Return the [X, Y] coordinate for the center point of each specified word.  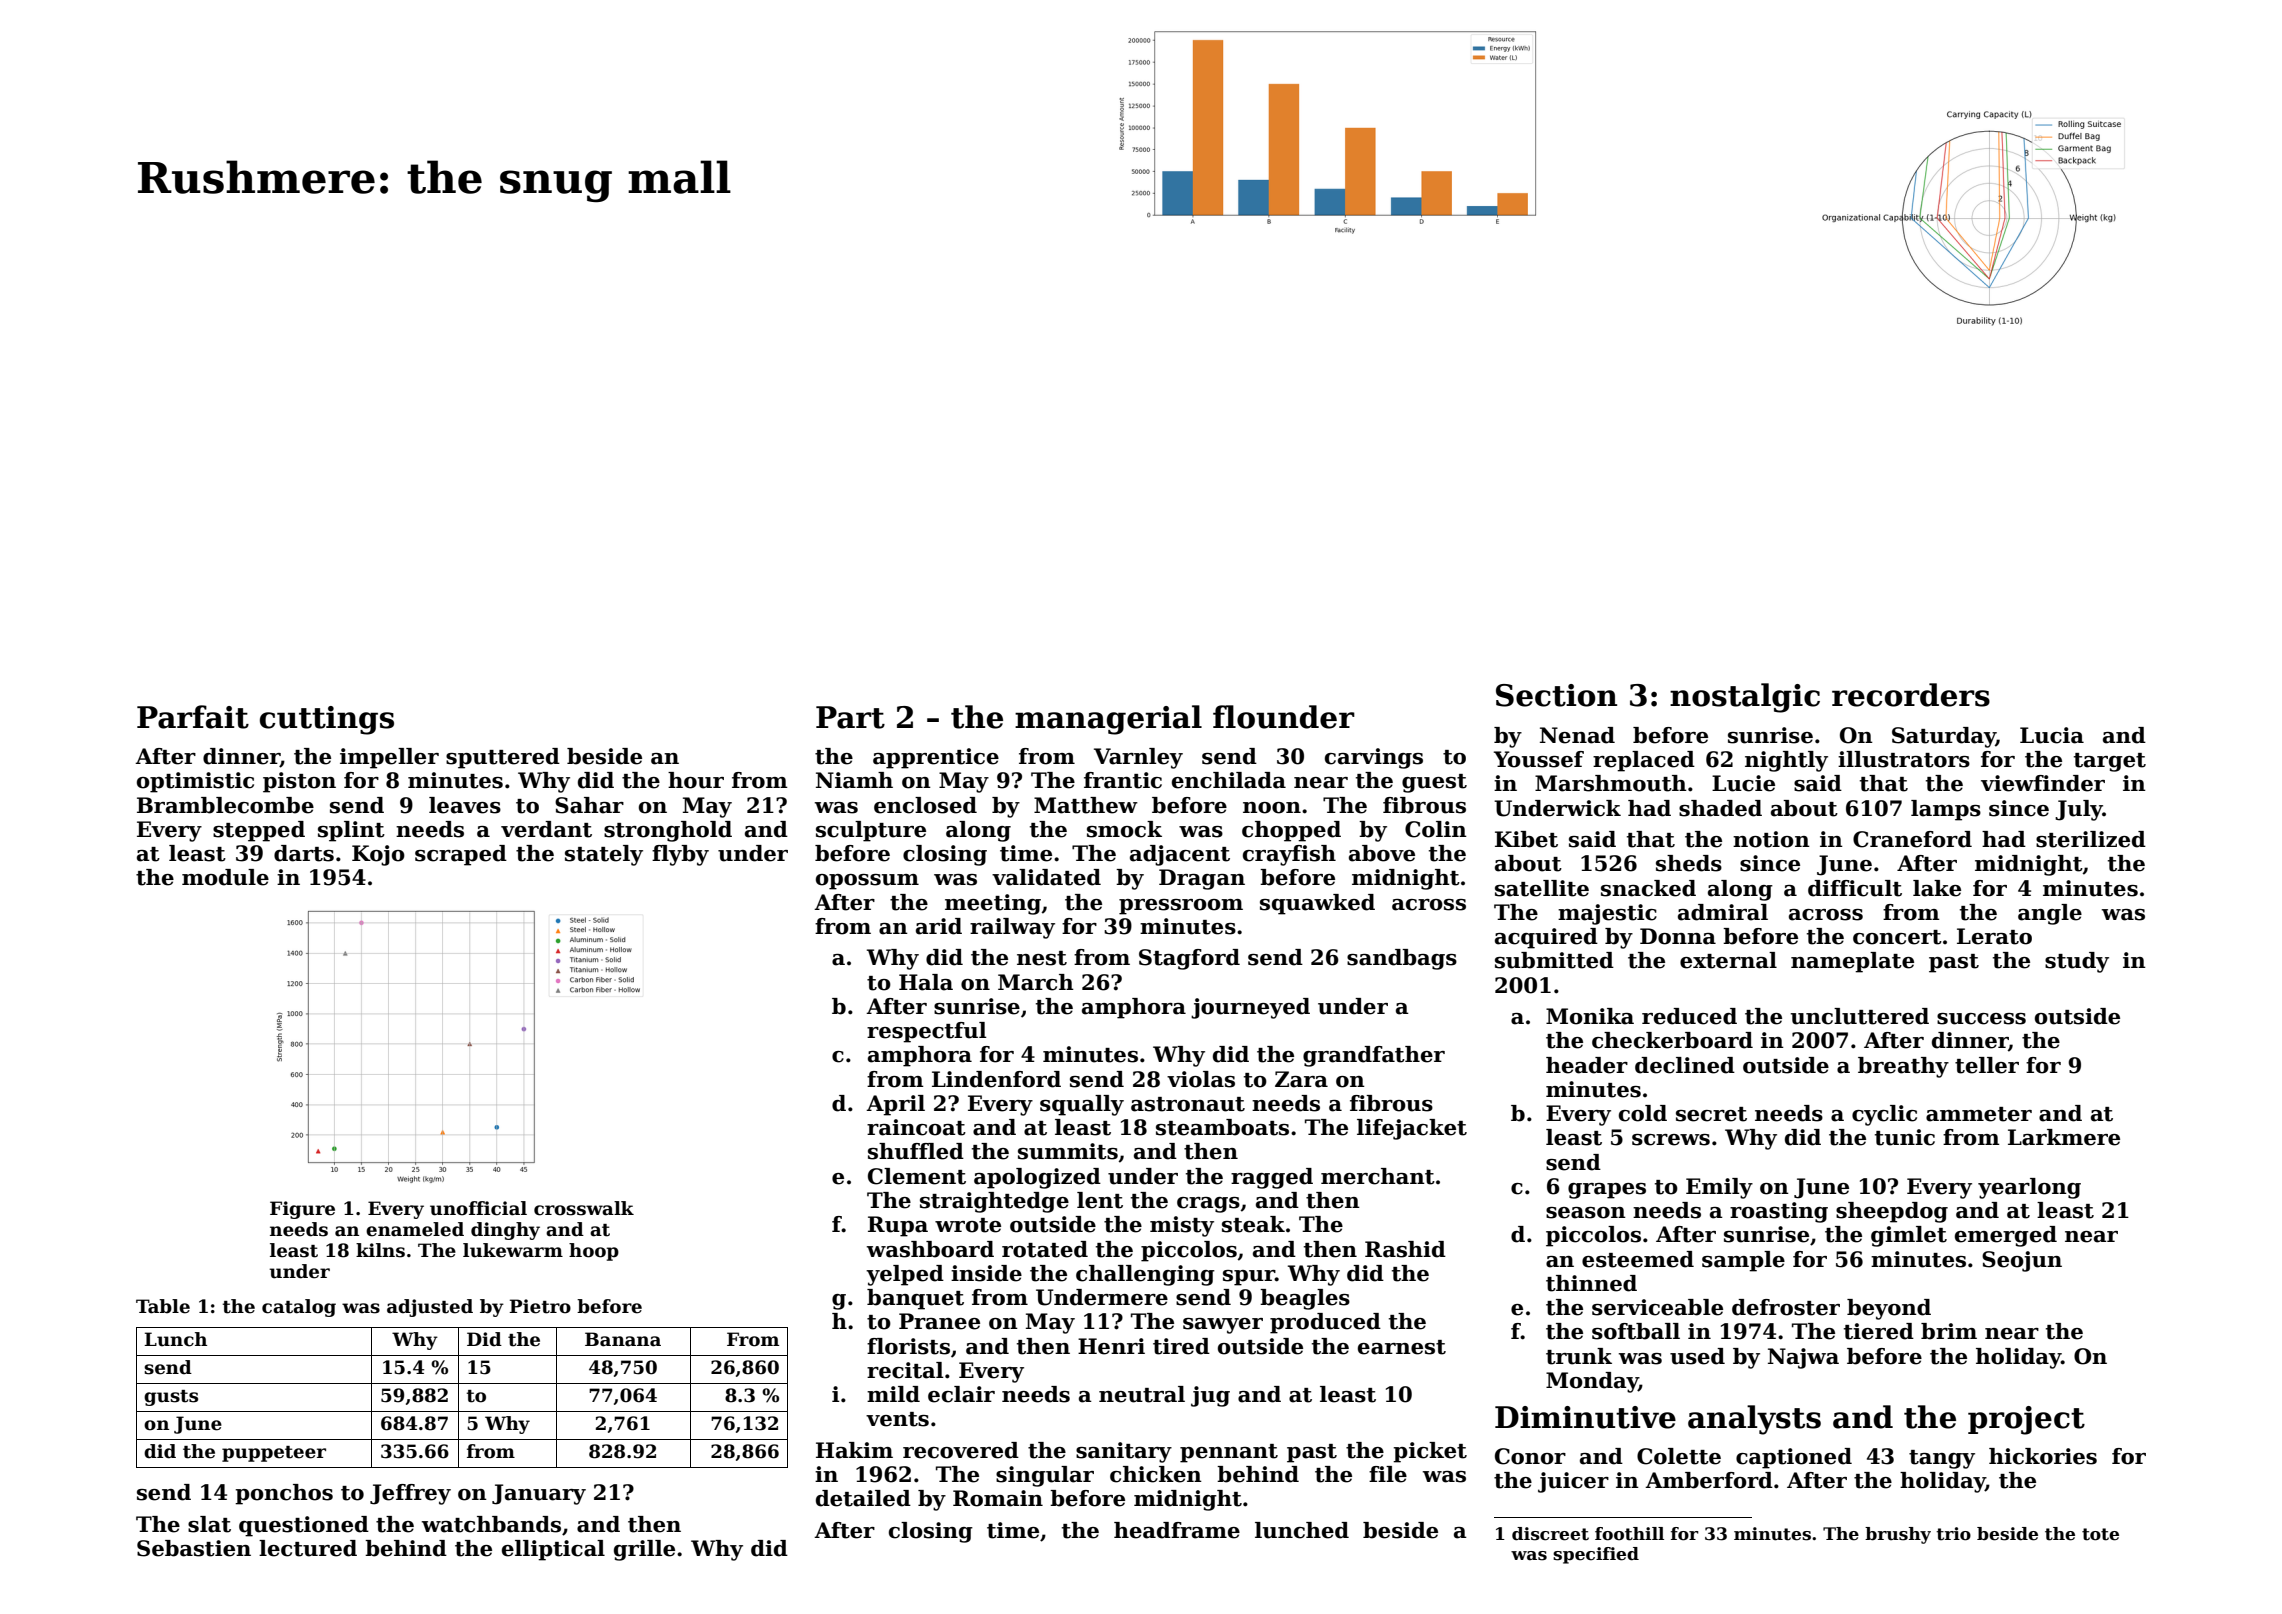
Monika [1590, 1016]
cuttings [327, 720]
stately [604, 855]
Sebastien [194, 1548]
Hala [926, 982]
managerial [1108, 720]
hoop [594, 1252]
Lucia [2052, 735]
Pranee [939, 1321]
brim [1949, 1331]
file [1388, 1474]
